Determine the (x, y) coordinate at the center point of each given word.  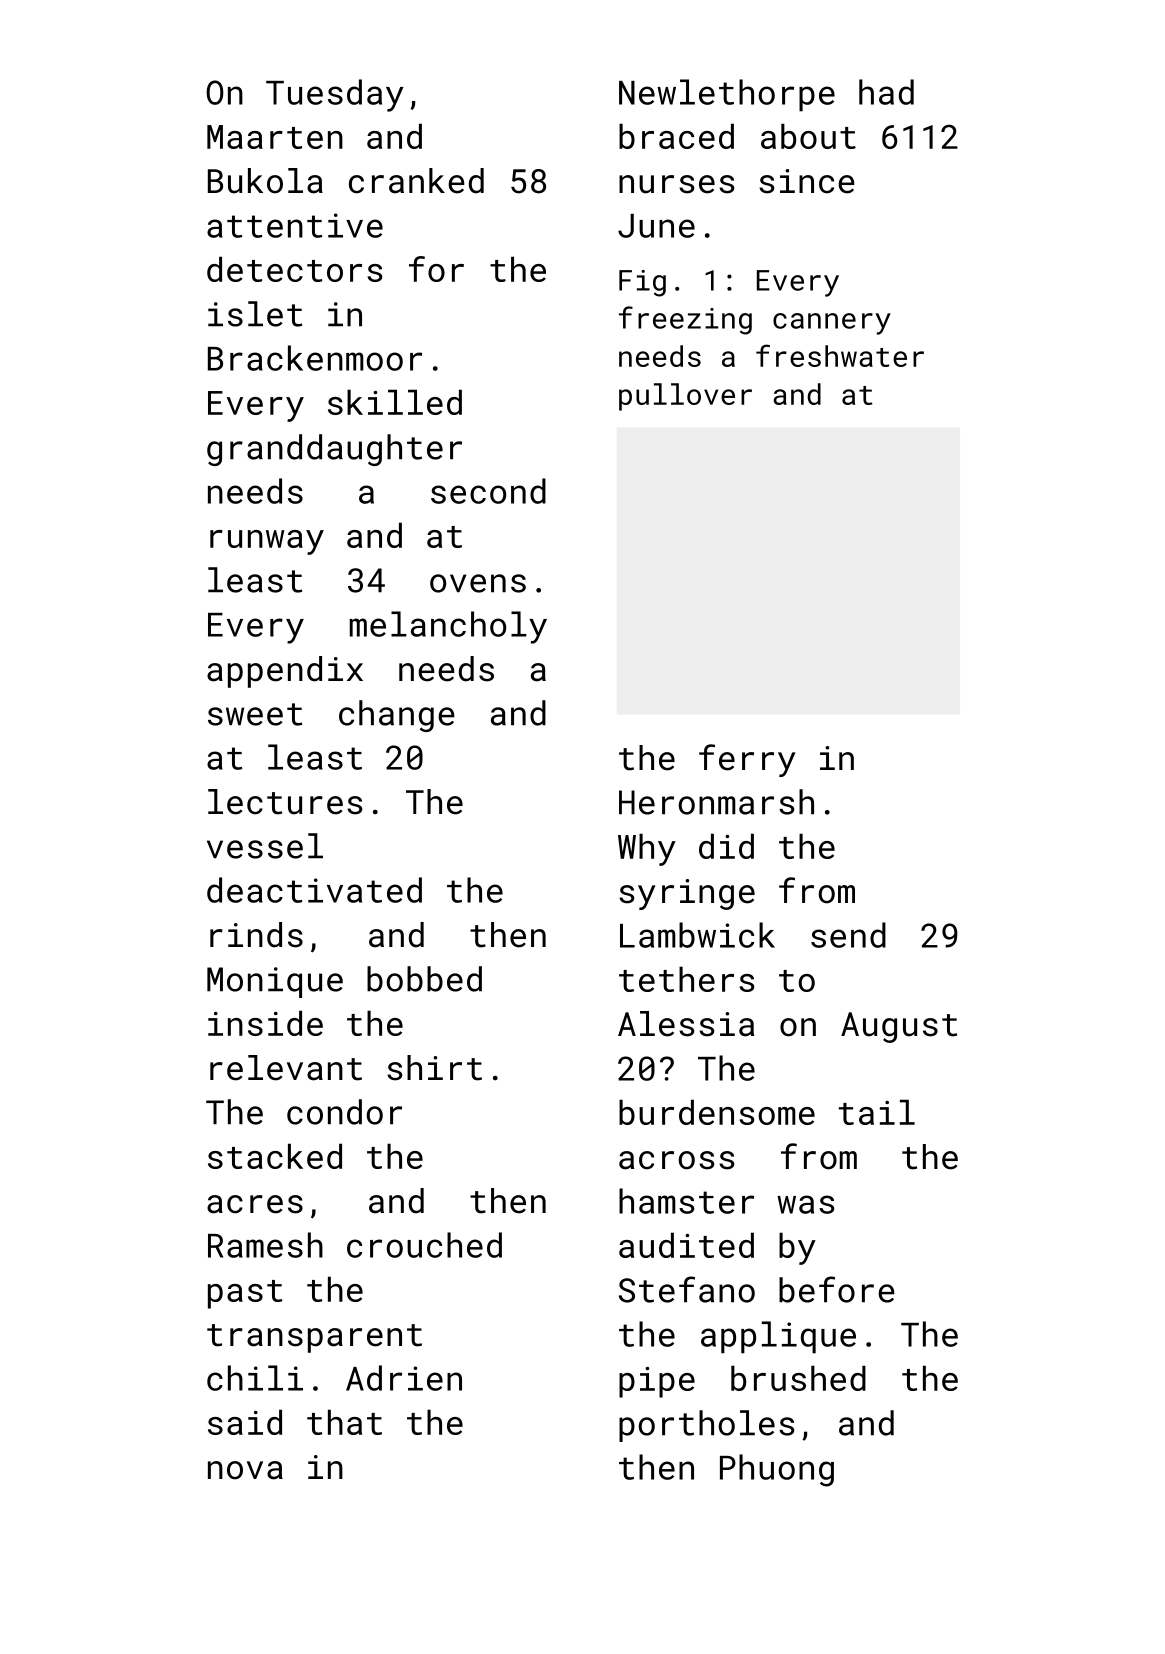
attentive (295, 225)
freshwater (840, 355)
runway (267, 542)
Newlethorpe (727, 95)
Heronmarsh (716, 802)
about (808, 136)
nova (245, 1470)
